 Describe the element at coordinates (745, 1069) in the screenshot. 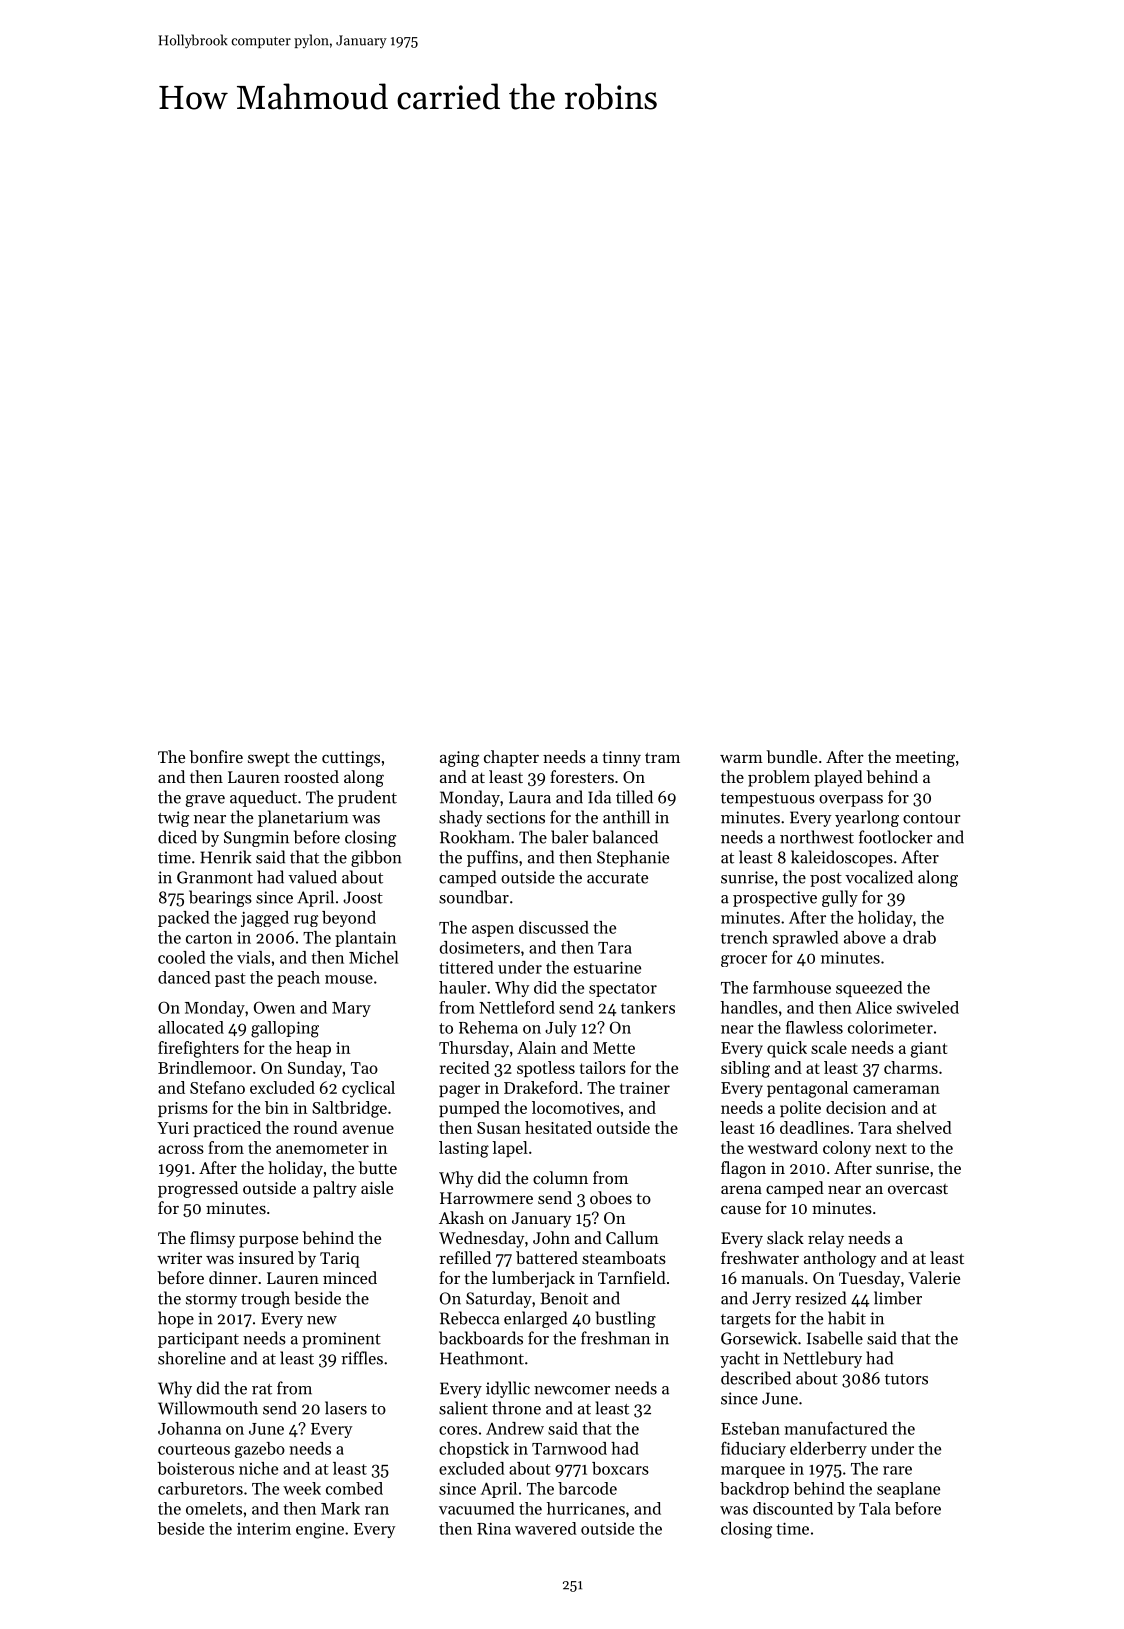

I see `sibling` at that location.
